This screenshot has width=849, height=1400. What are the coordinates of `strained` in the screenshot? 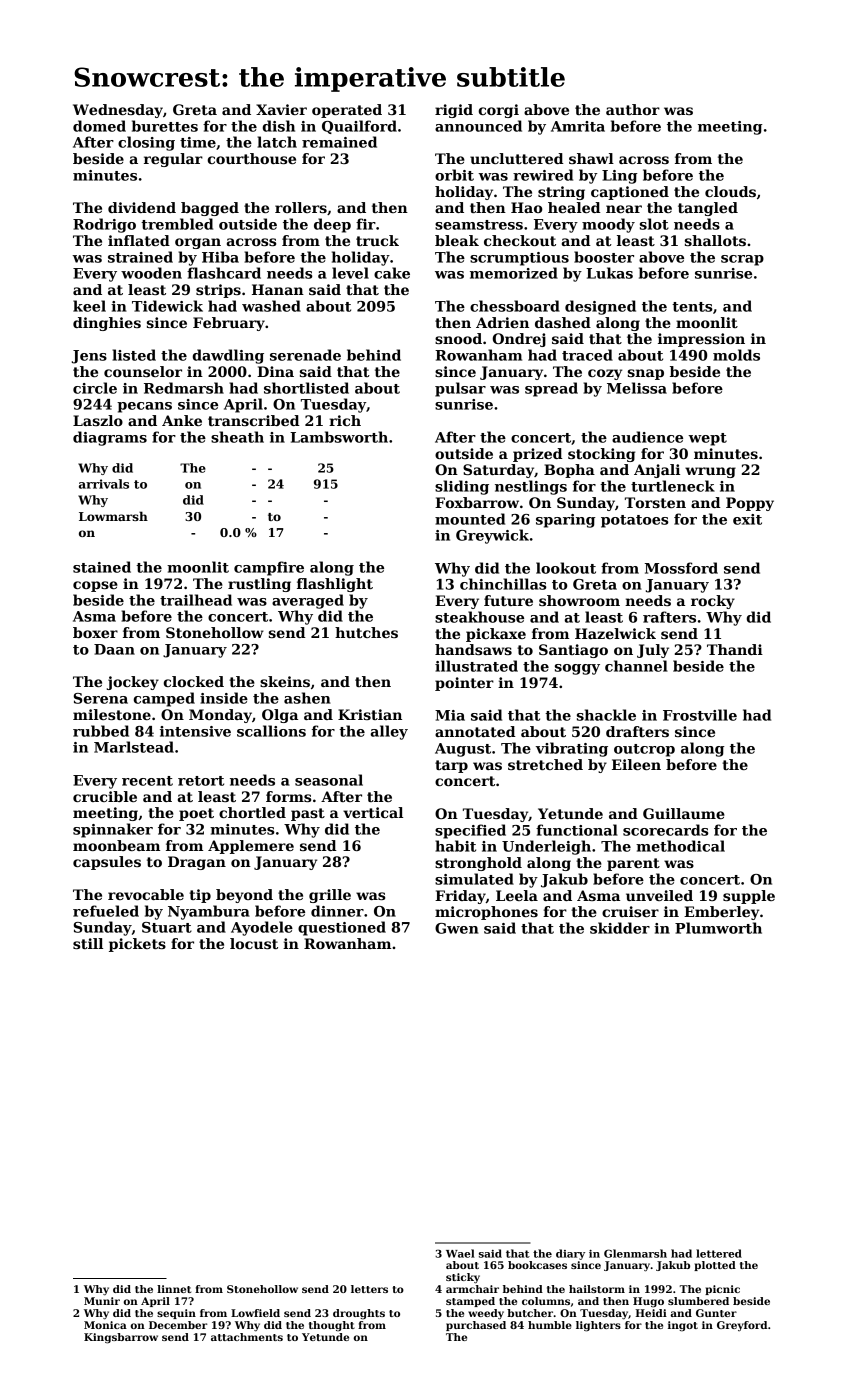 It's located at (140, 257).
